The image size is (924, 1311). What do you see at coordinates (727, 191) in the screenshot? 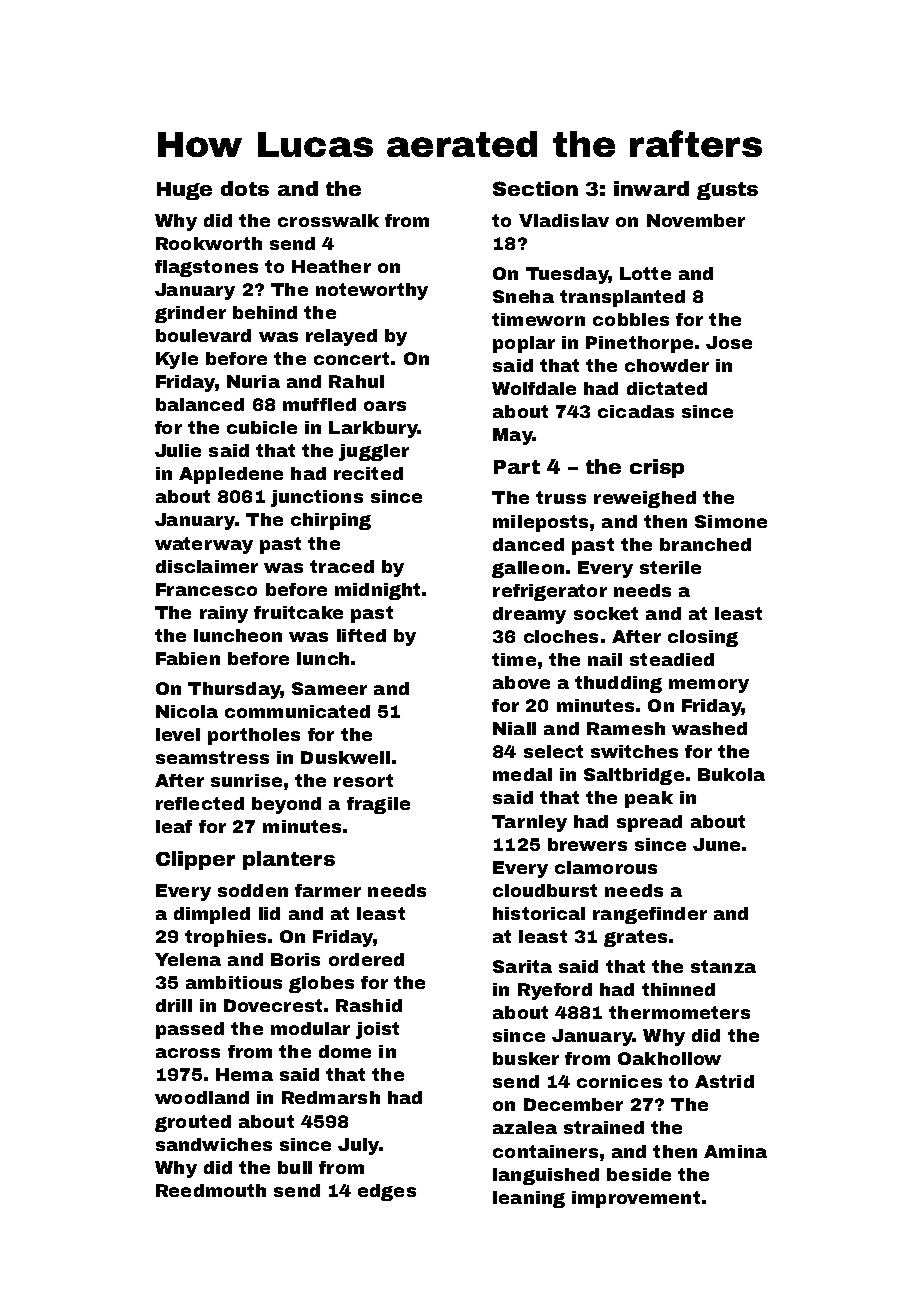
I see `gusts` at bounding box center [727, 191].
